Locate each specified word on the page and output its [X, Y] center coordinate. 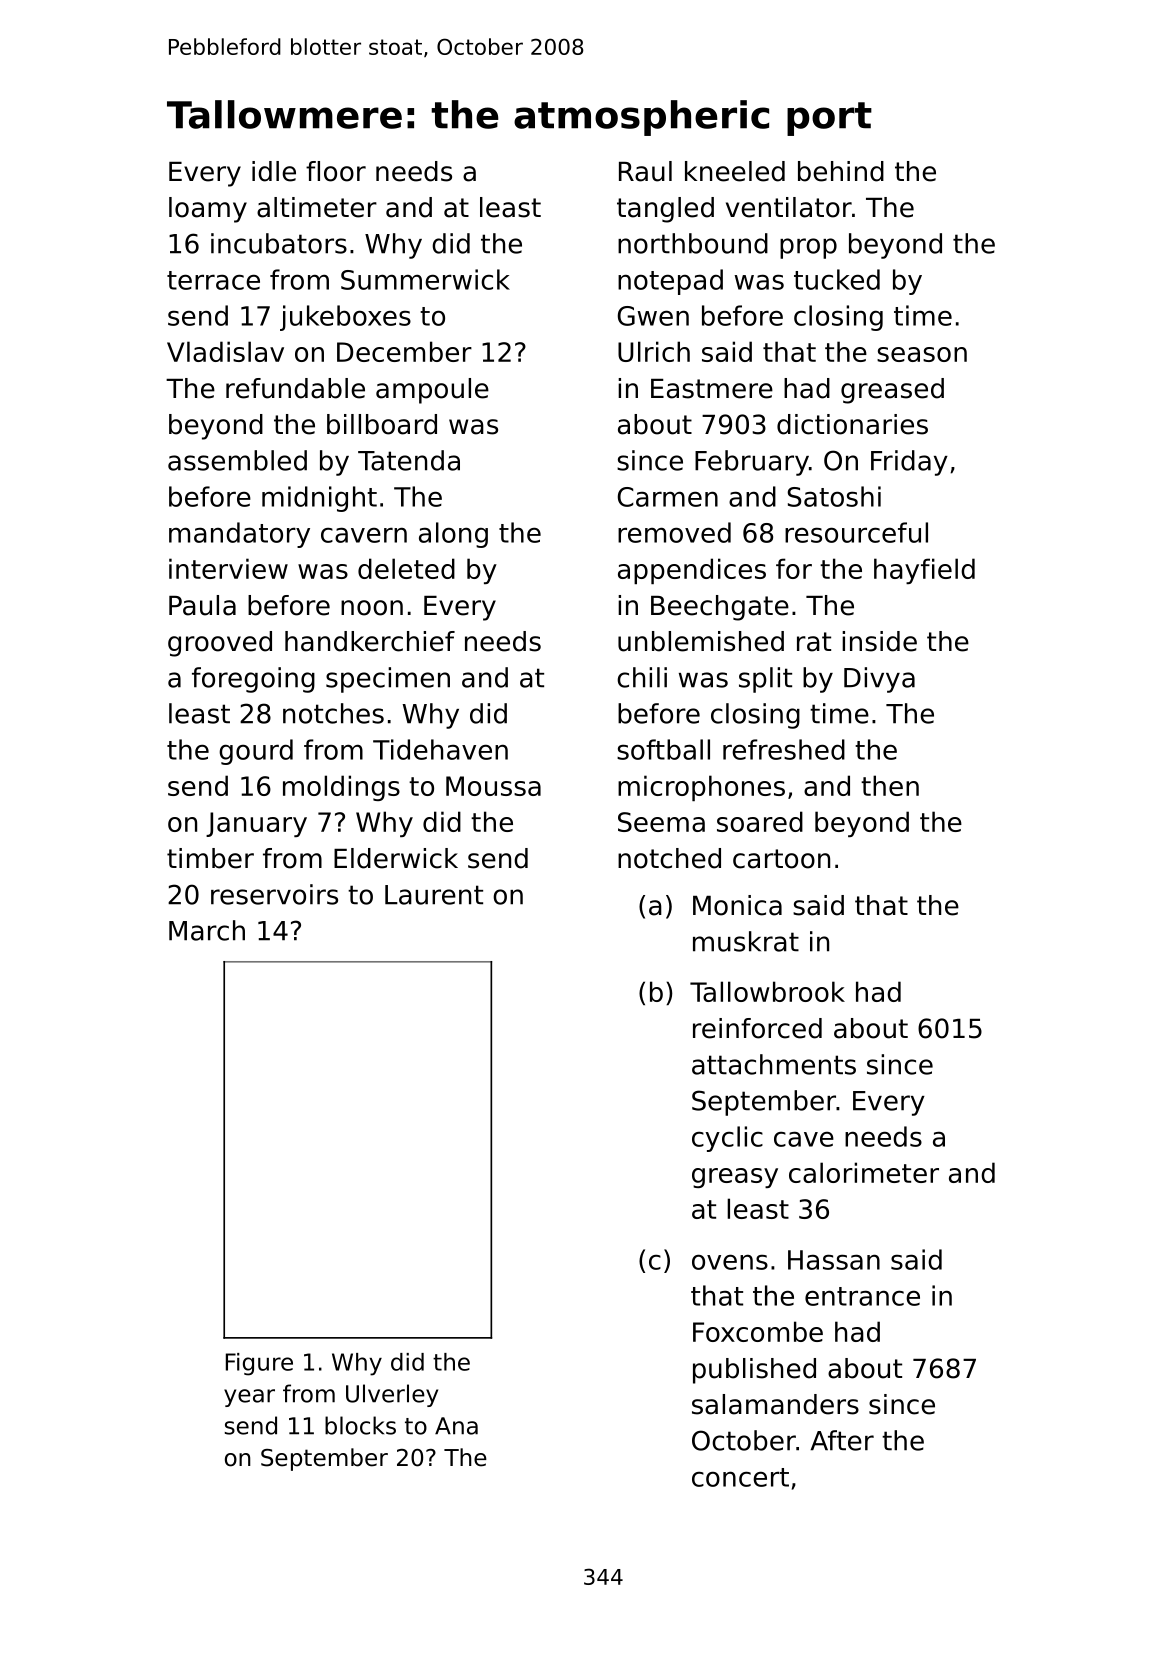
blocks [360, 1425]
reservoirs [274, 894]
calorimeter [864, 1172]
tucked [837, 279]
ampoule [432, 391]
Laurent [434, 895]
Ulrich [654, 351]
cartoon [781, 859]
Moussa [493, 786]
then [890, 785]
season [922, 354]
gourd [256, 752]
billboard [382, 424]
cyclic [727, 1139]
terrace [213, 280]
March [207, 930]
